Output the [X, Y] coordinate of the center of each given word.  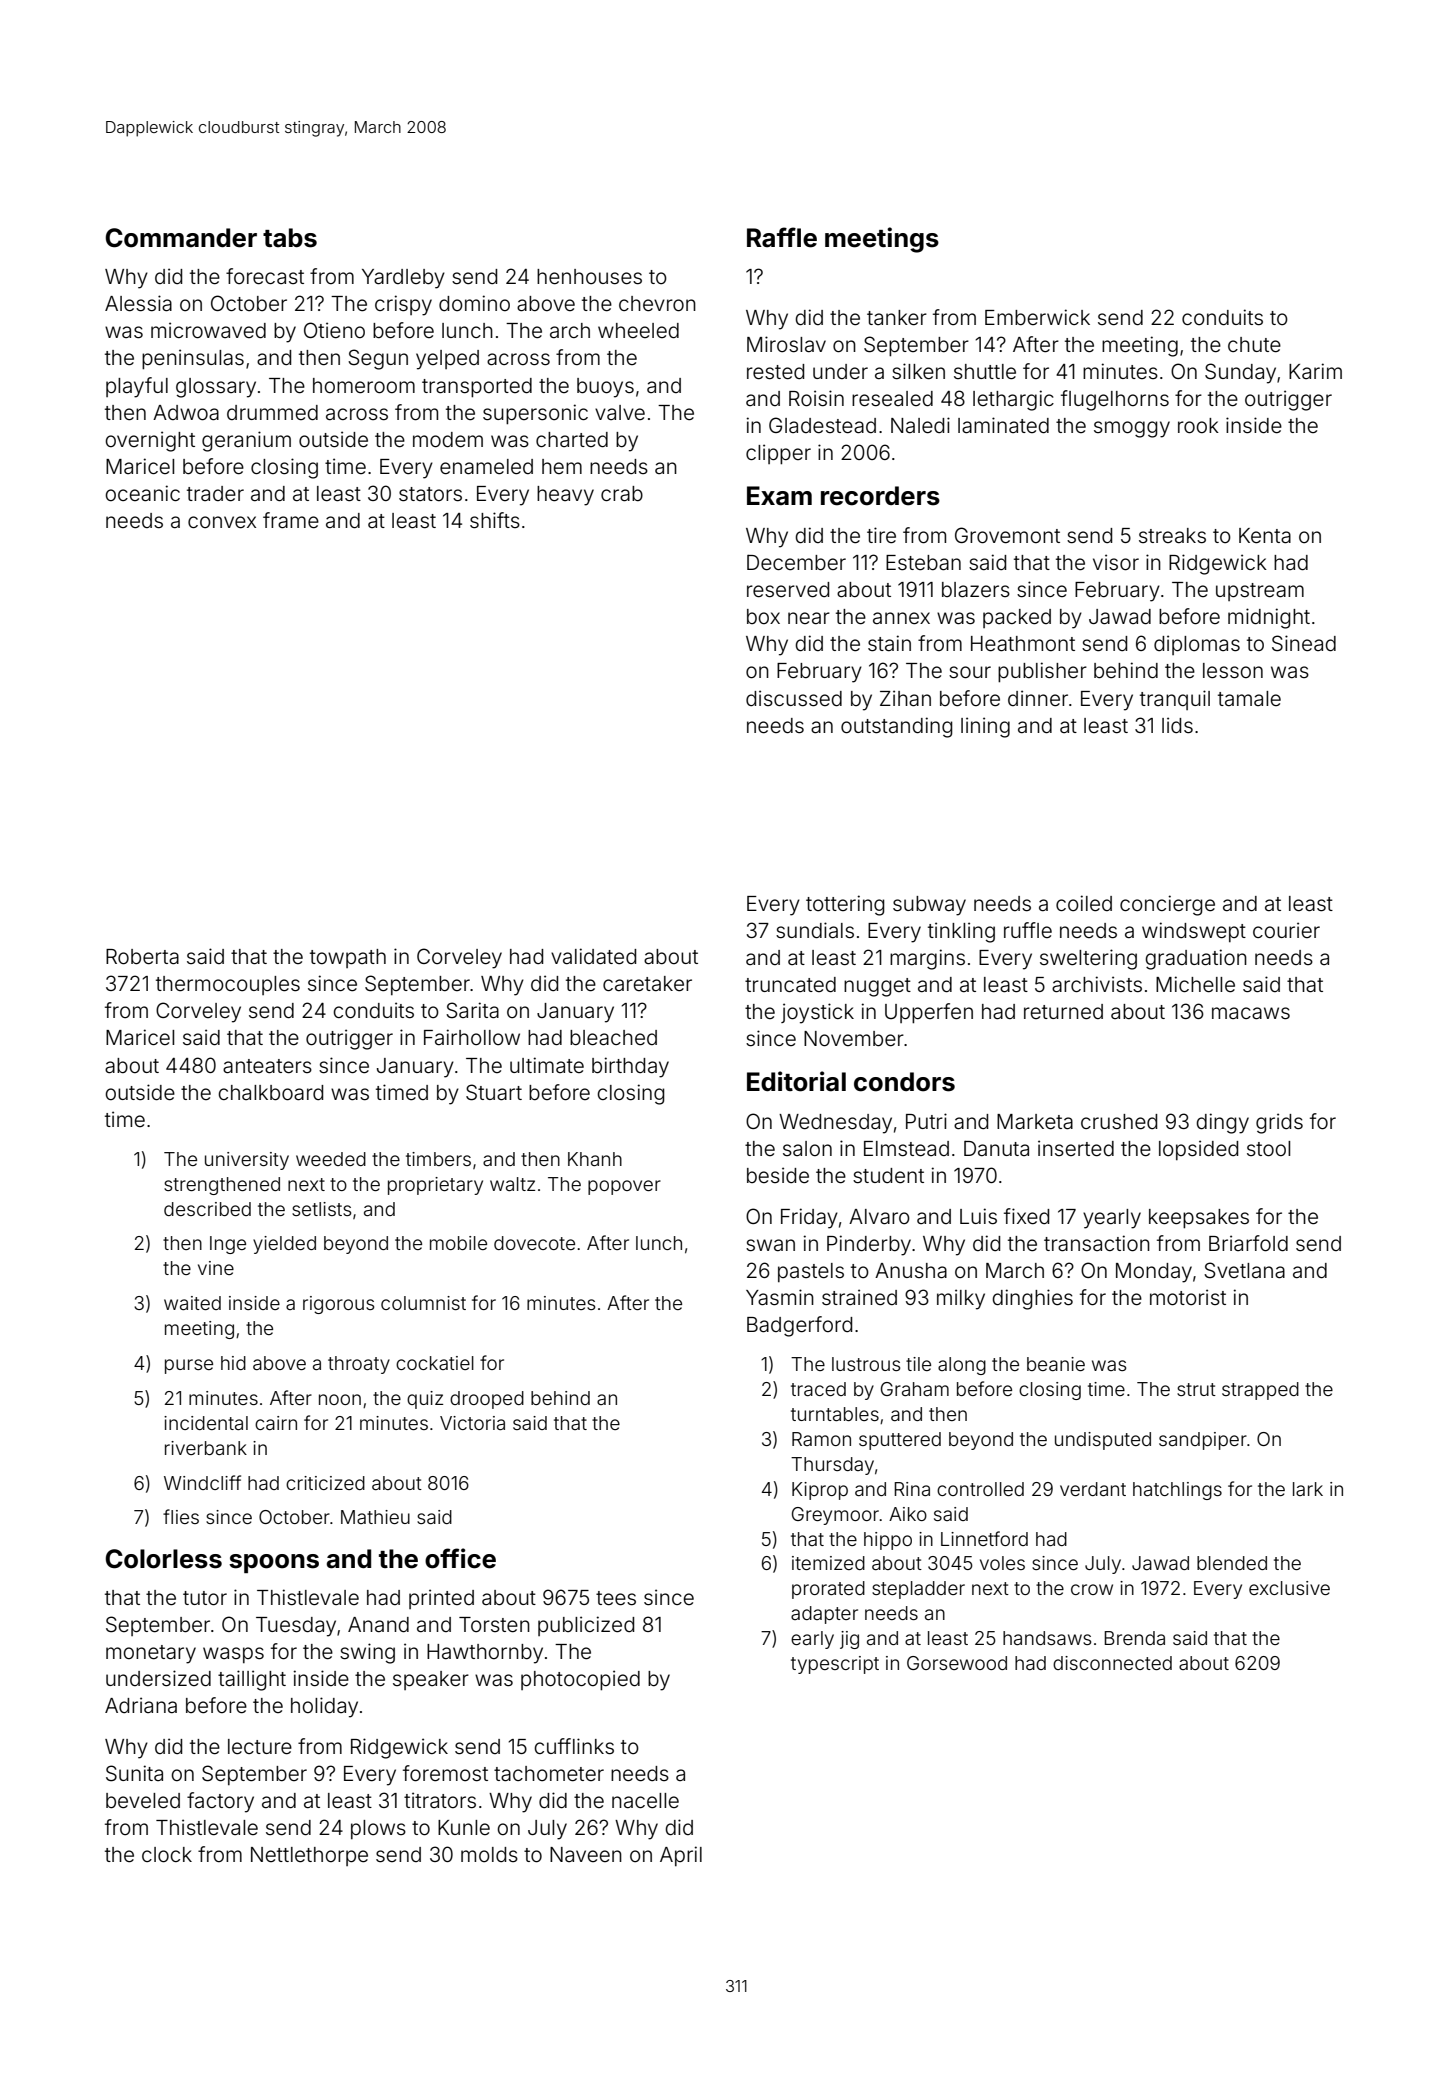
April [681, 1856]
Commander [181, 238]
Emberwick [1037, 317]
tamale [1249, 698]
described [207, 1209]
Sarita [472, 1010]
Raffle [782, 237]
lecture [260, 1747]
